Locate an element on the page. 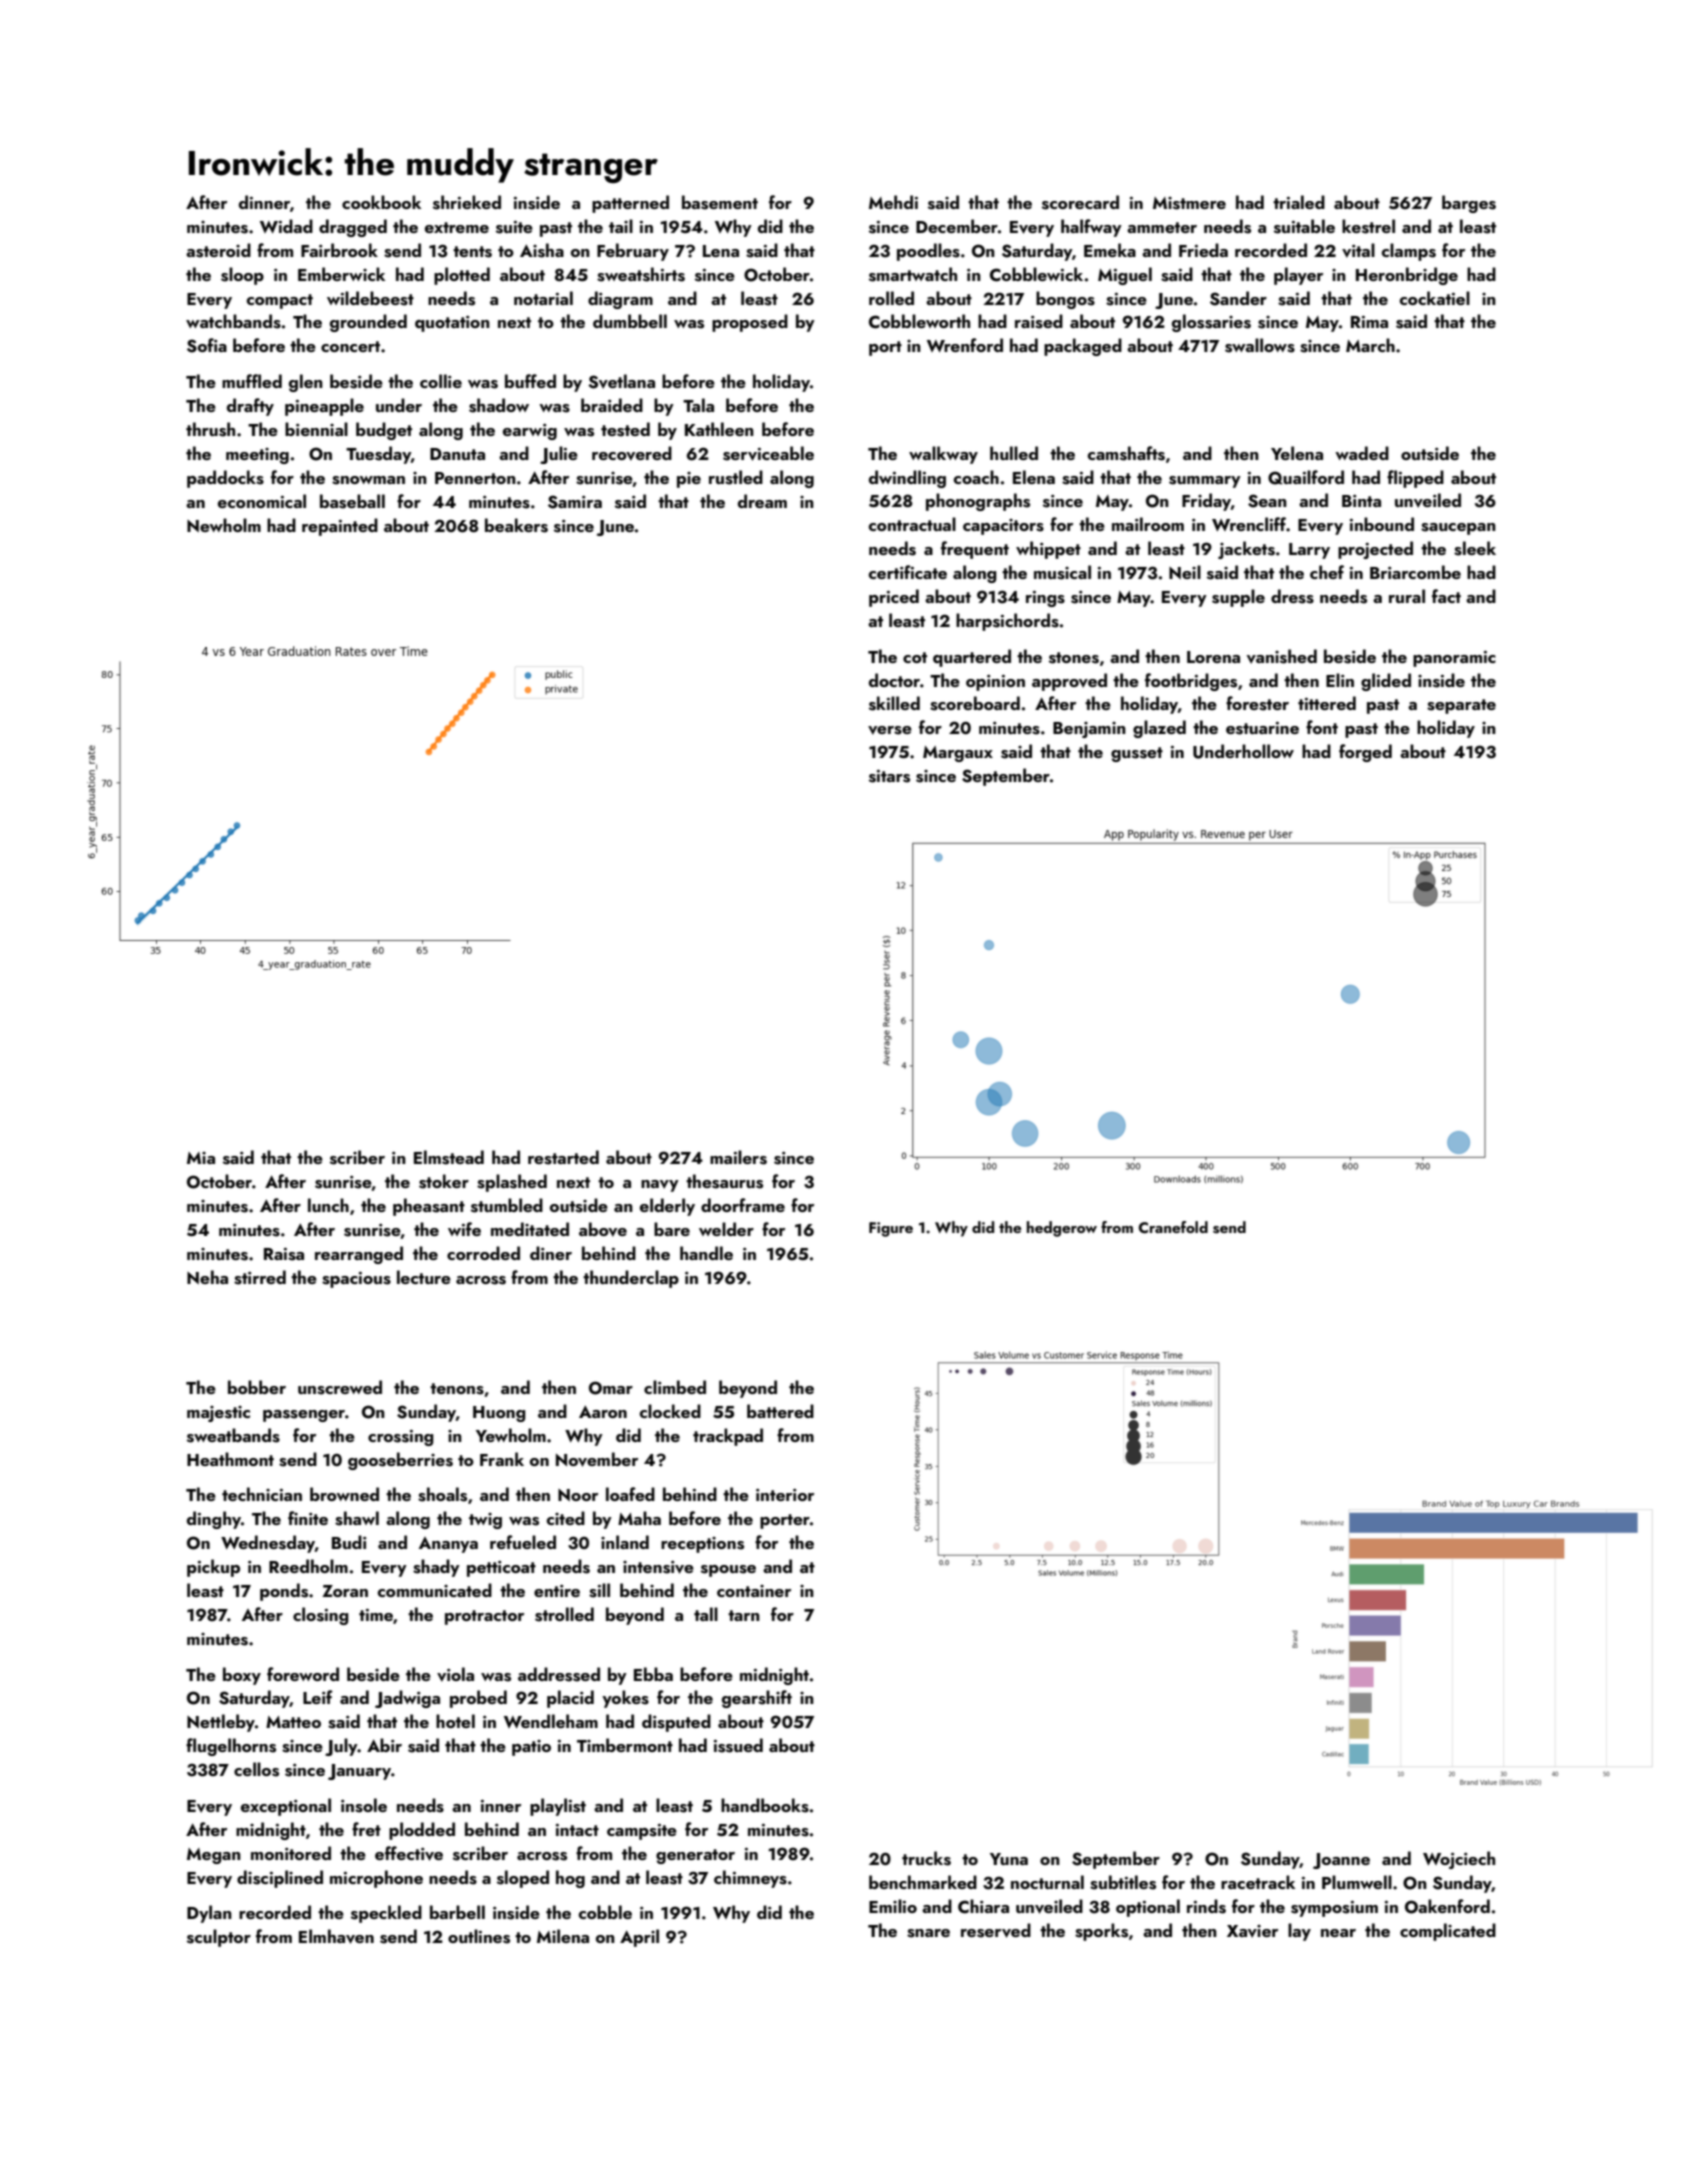 The height and width of the image is (2178, 1683). flugelhorns is located at coordinates (231, 1747).
